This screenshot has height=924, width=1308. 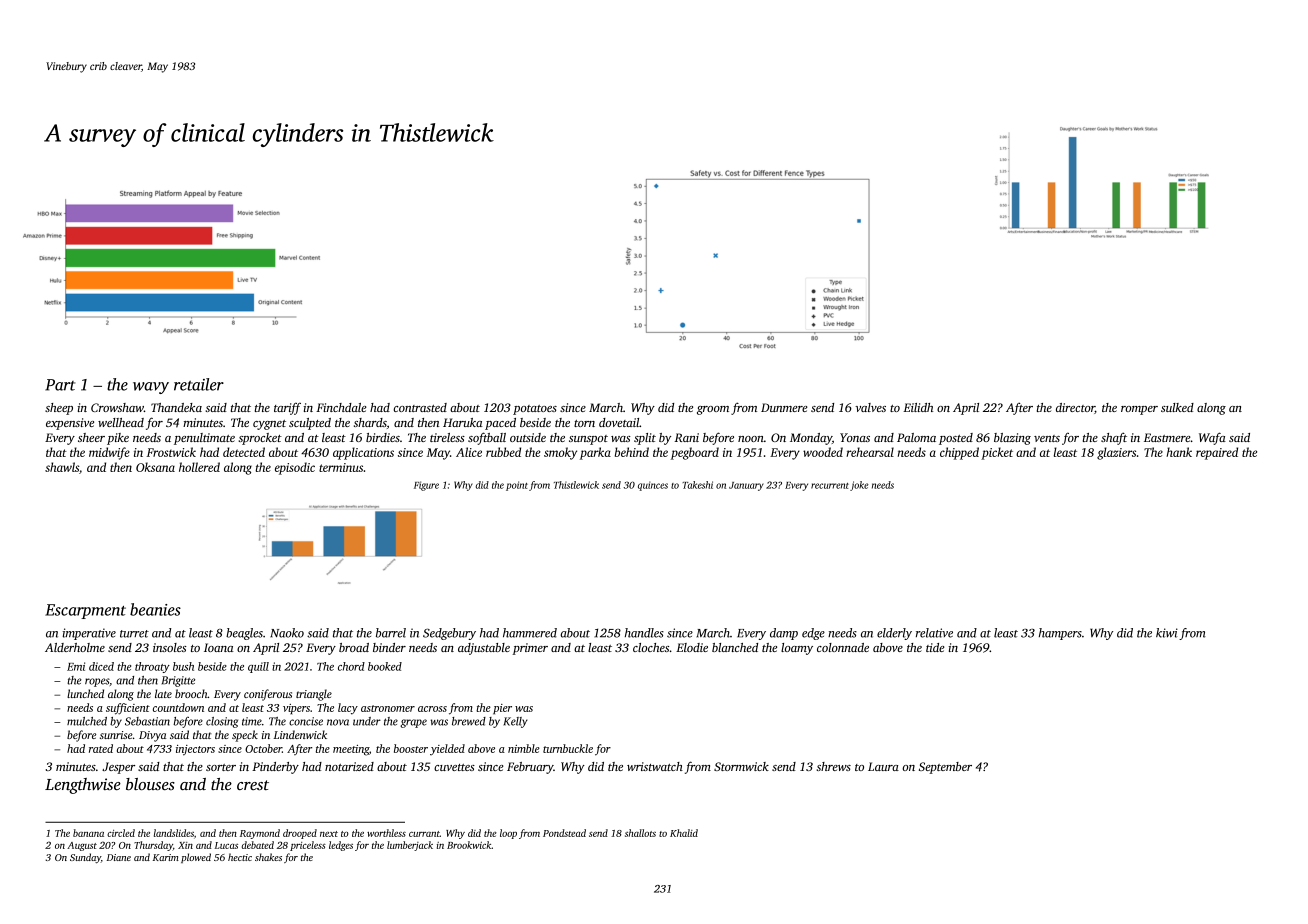 I want to click on repaired, so click(x=1217, y=453).
